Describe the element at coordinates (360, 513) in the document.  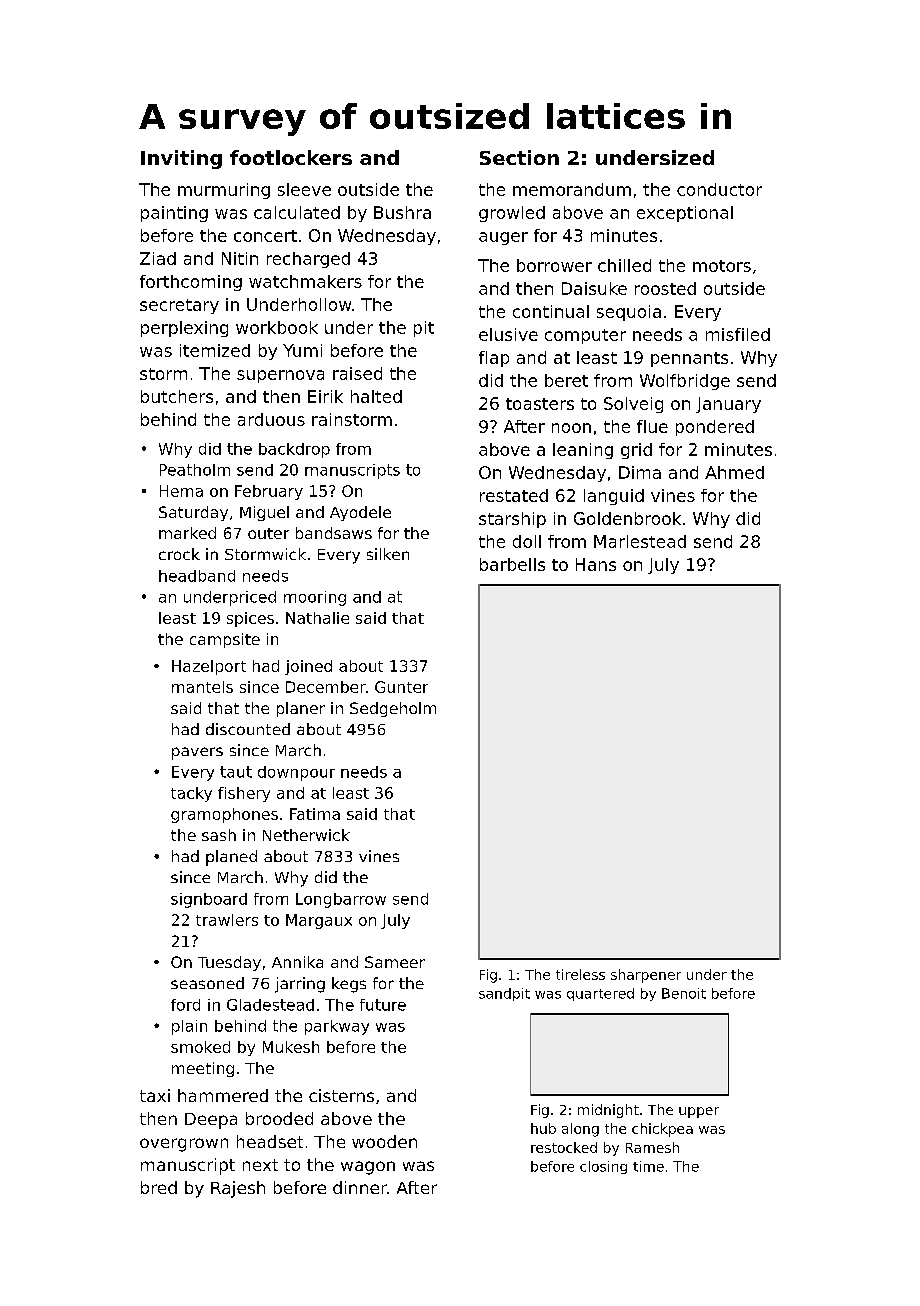
I see `Ayodele` at that location.
